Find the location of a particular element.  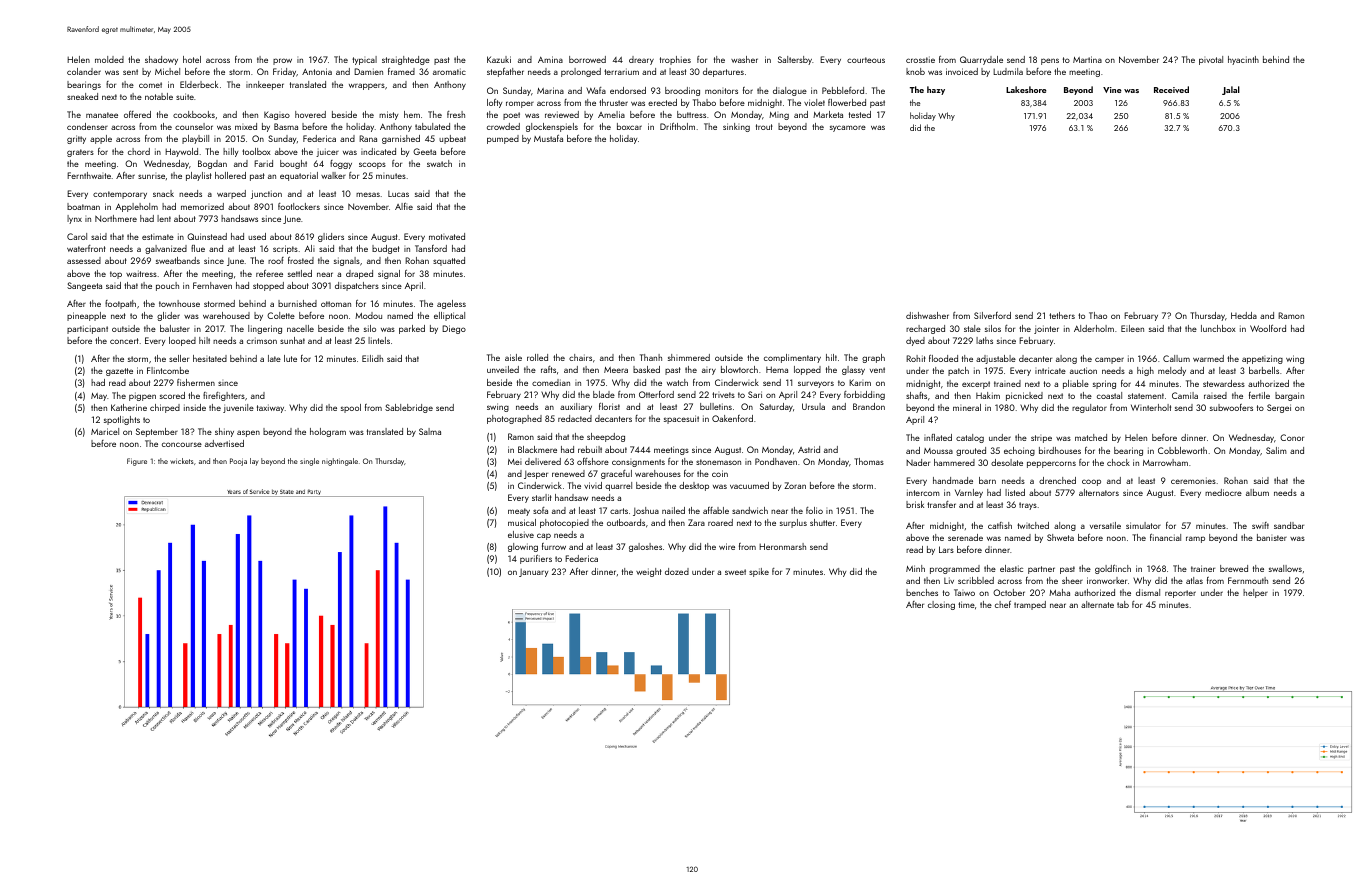

Thao is located at coordinates (1098, 315).
